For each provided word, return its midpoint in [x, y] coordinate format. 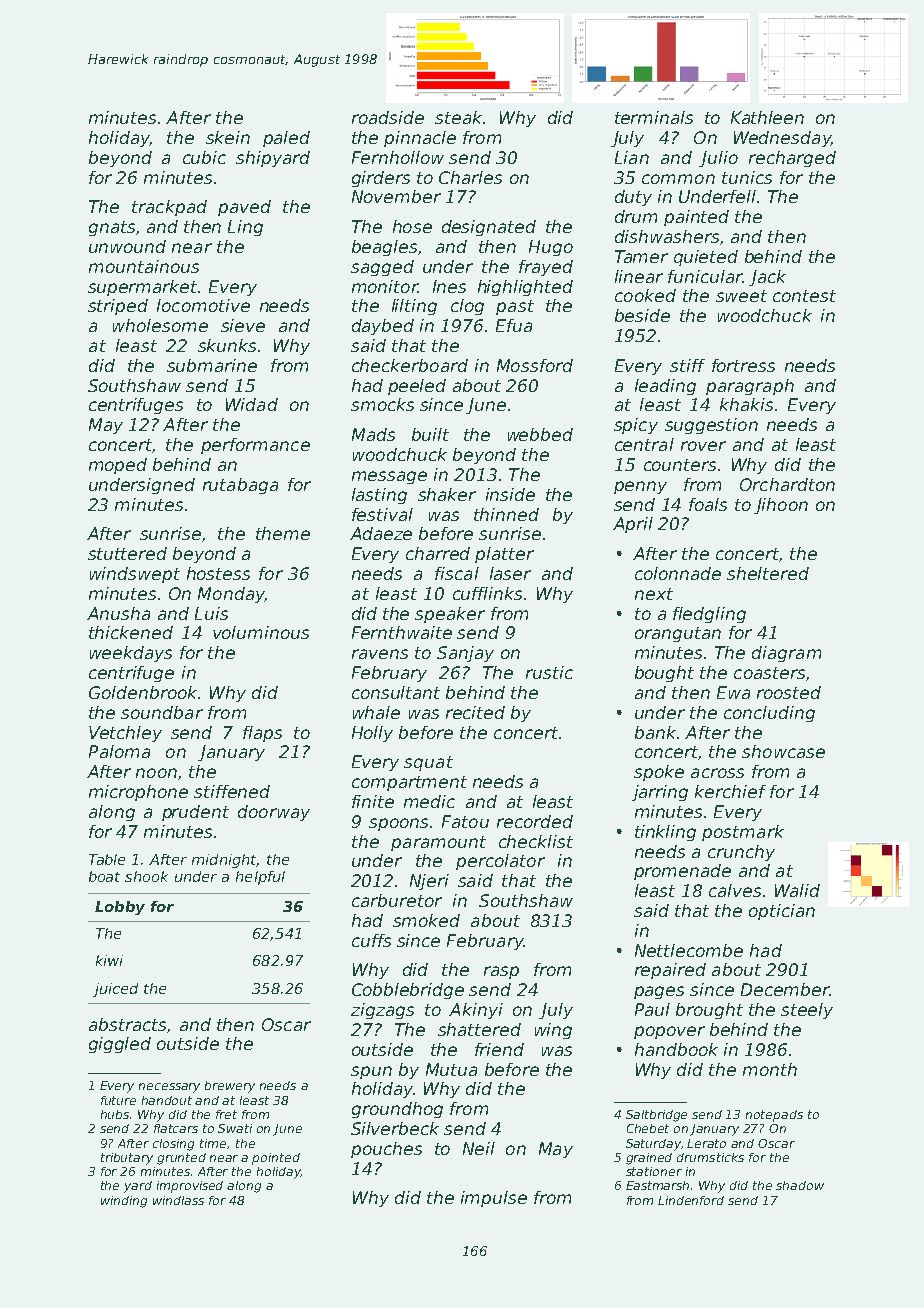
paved [244, 208]
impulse [494, 1199]
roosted [789, 692]
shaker [447, 494]
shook [146, 876]
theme [283, 533]
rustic [549, 672]
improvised [190, 1187]
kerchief [730, 791]
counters [680, 465]
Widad [252, 404]
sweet [741, 296]
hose [412, 226]
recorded [535, 821]
